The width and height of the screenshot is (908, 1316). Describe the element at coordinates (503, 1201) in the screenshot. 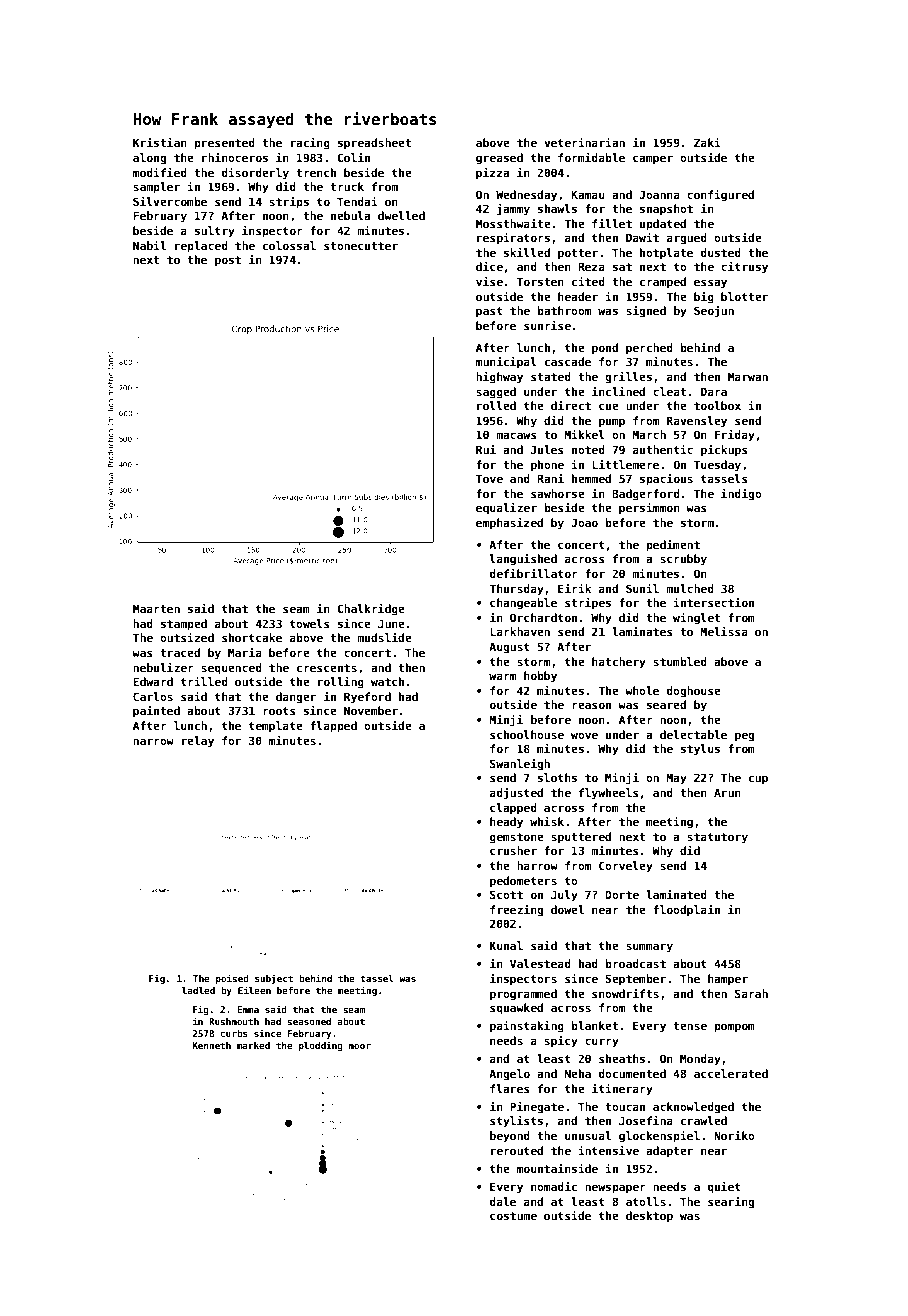

I see `dale` at that location.
